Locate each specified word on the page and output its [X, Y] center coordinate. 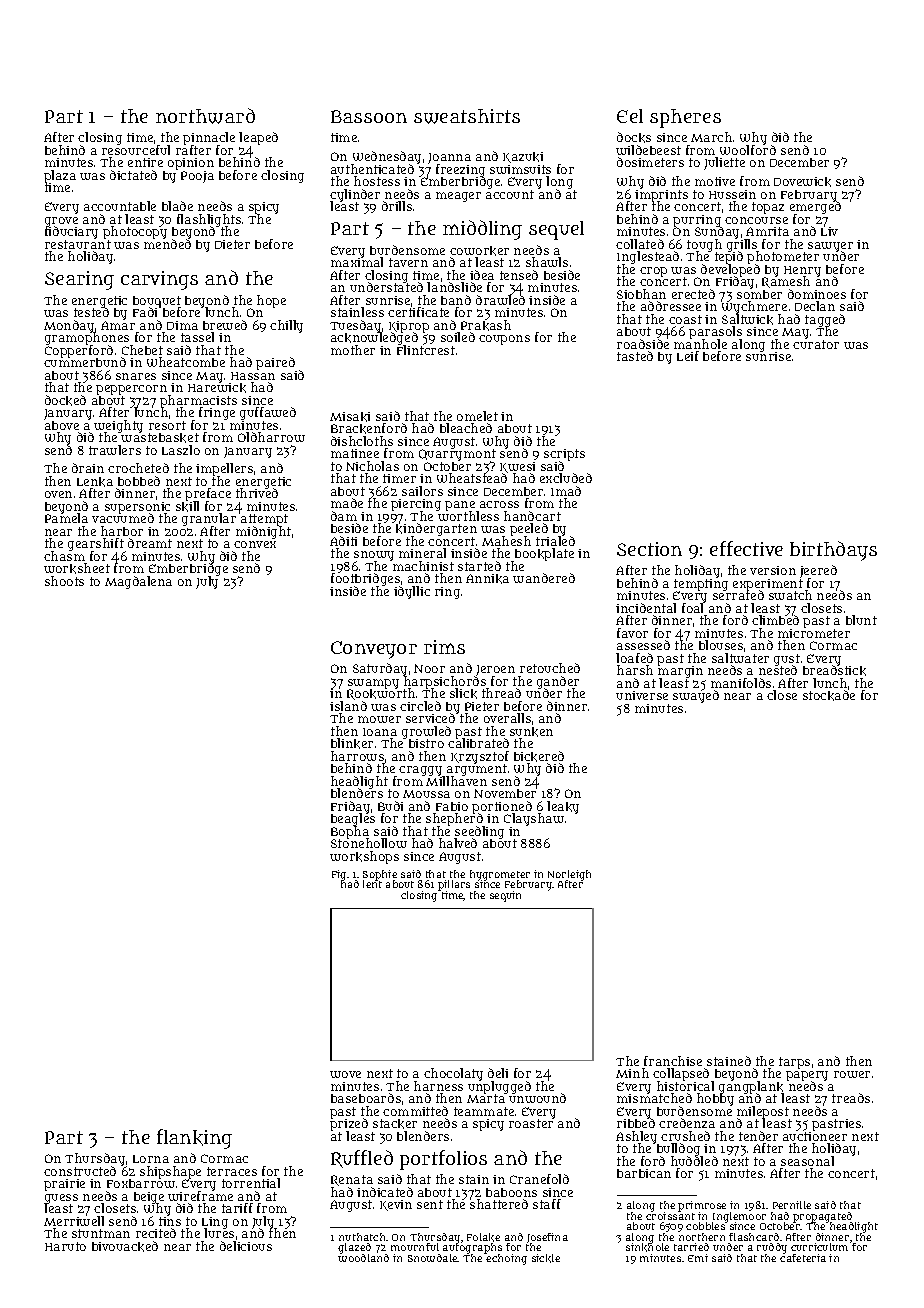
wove [345, 1074]
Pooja [197, 177]
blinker [352, 743]
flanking [194, 1139]
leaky [563, 807]
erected [693, 294]
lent [372, 884]
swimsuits [520, 169]
